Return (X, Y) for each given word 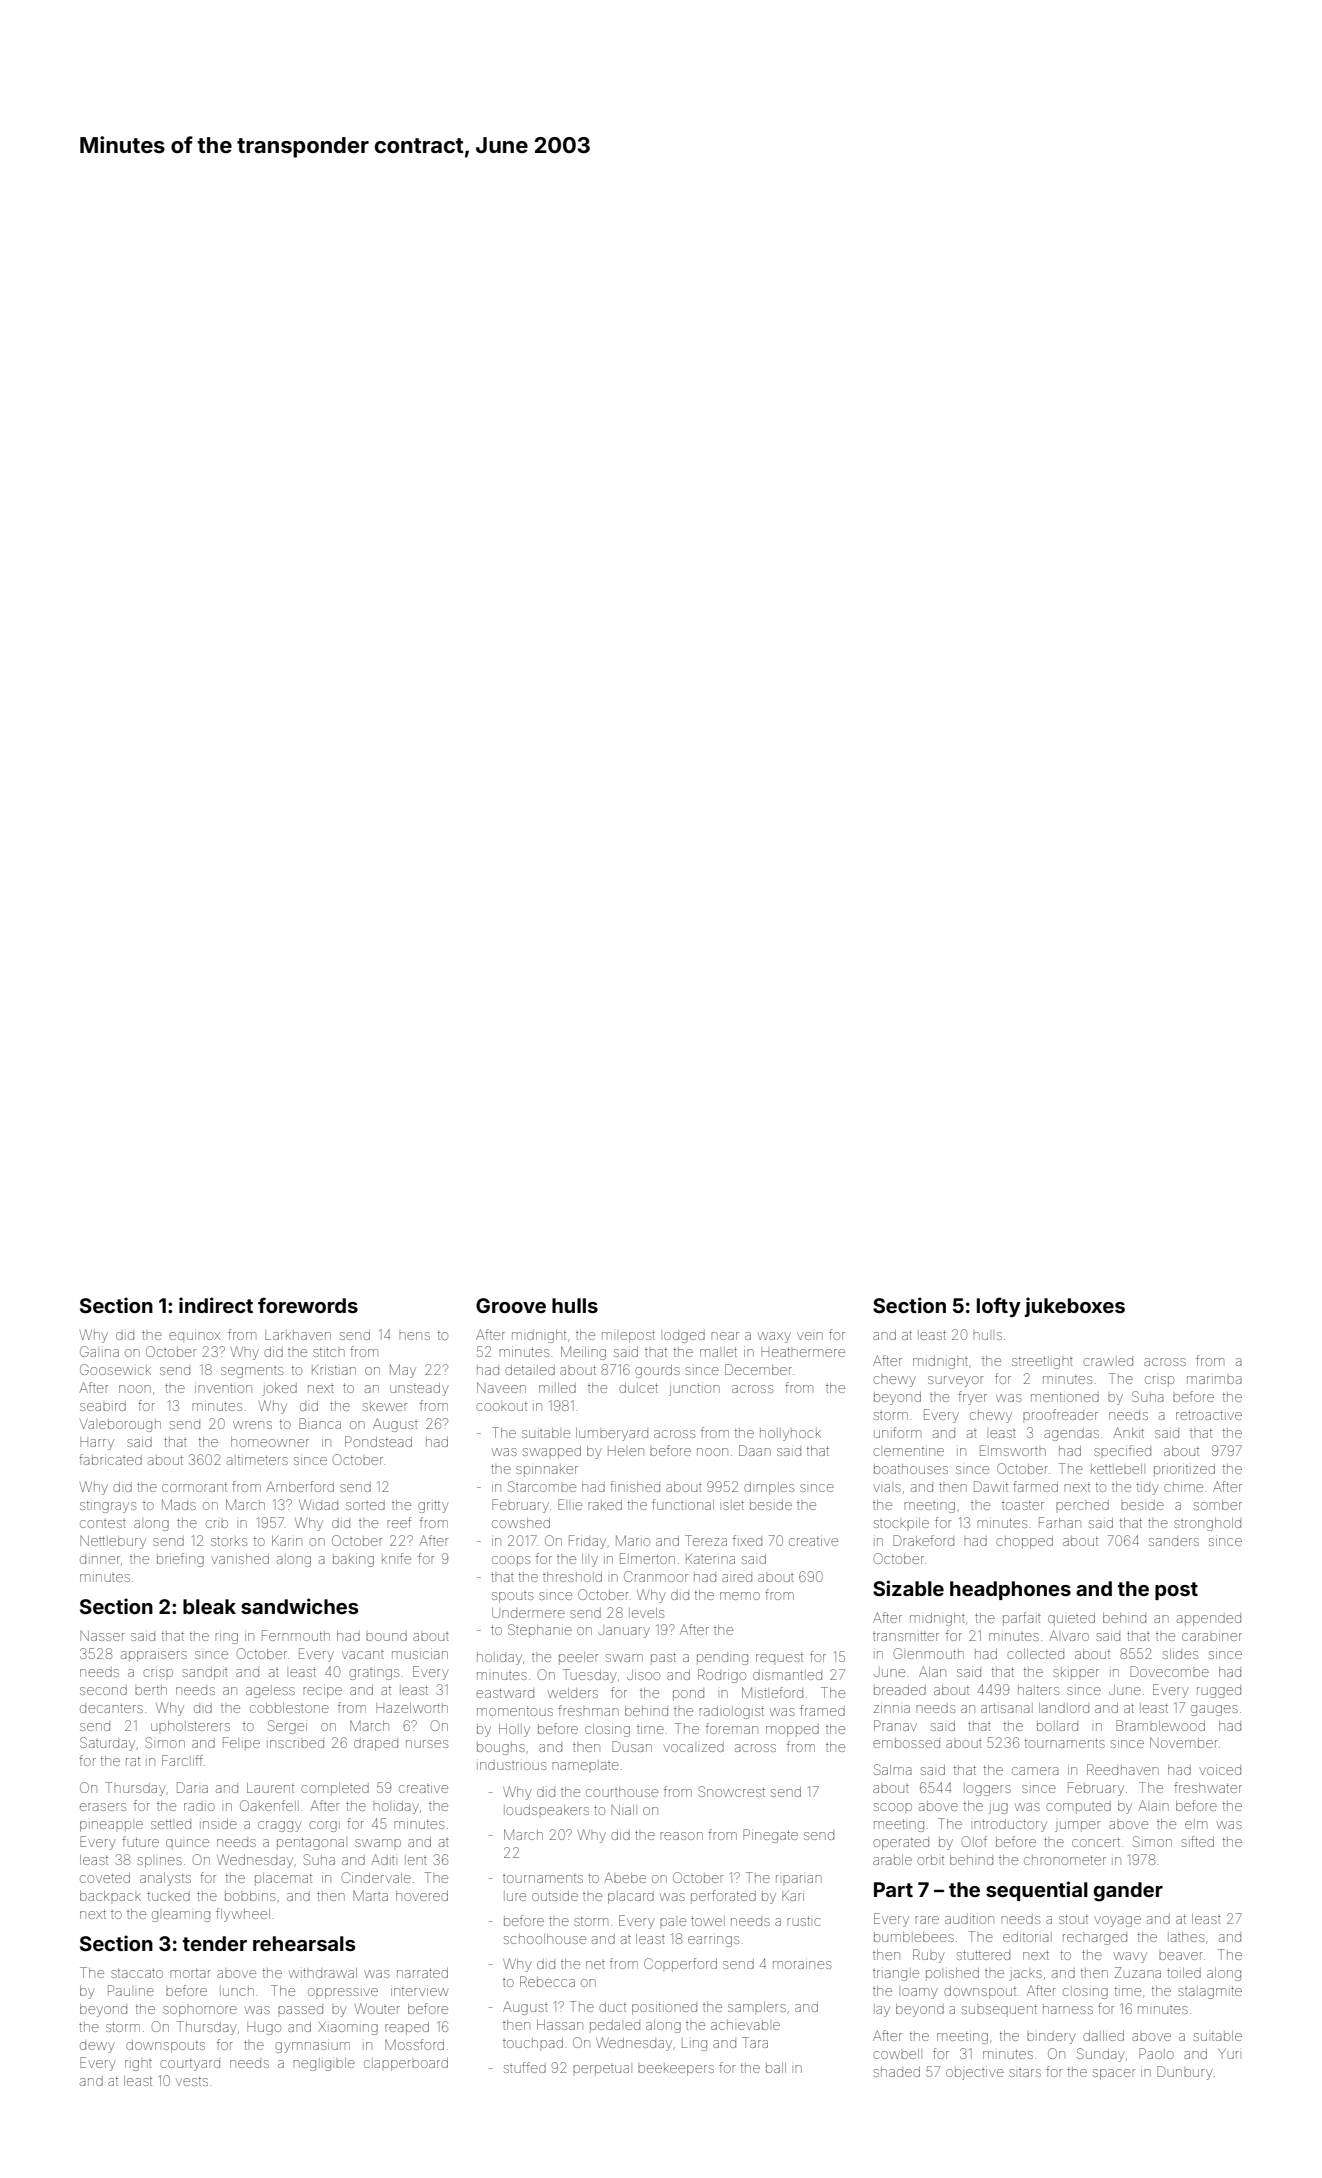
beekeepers (676, 2069)
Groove (511, 1305)
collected (1035, 1654)
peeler (578, 1658)
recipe (322, 1692)
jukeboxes (1074, 1307)
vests (192, 2081)
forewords (308, 1305)
